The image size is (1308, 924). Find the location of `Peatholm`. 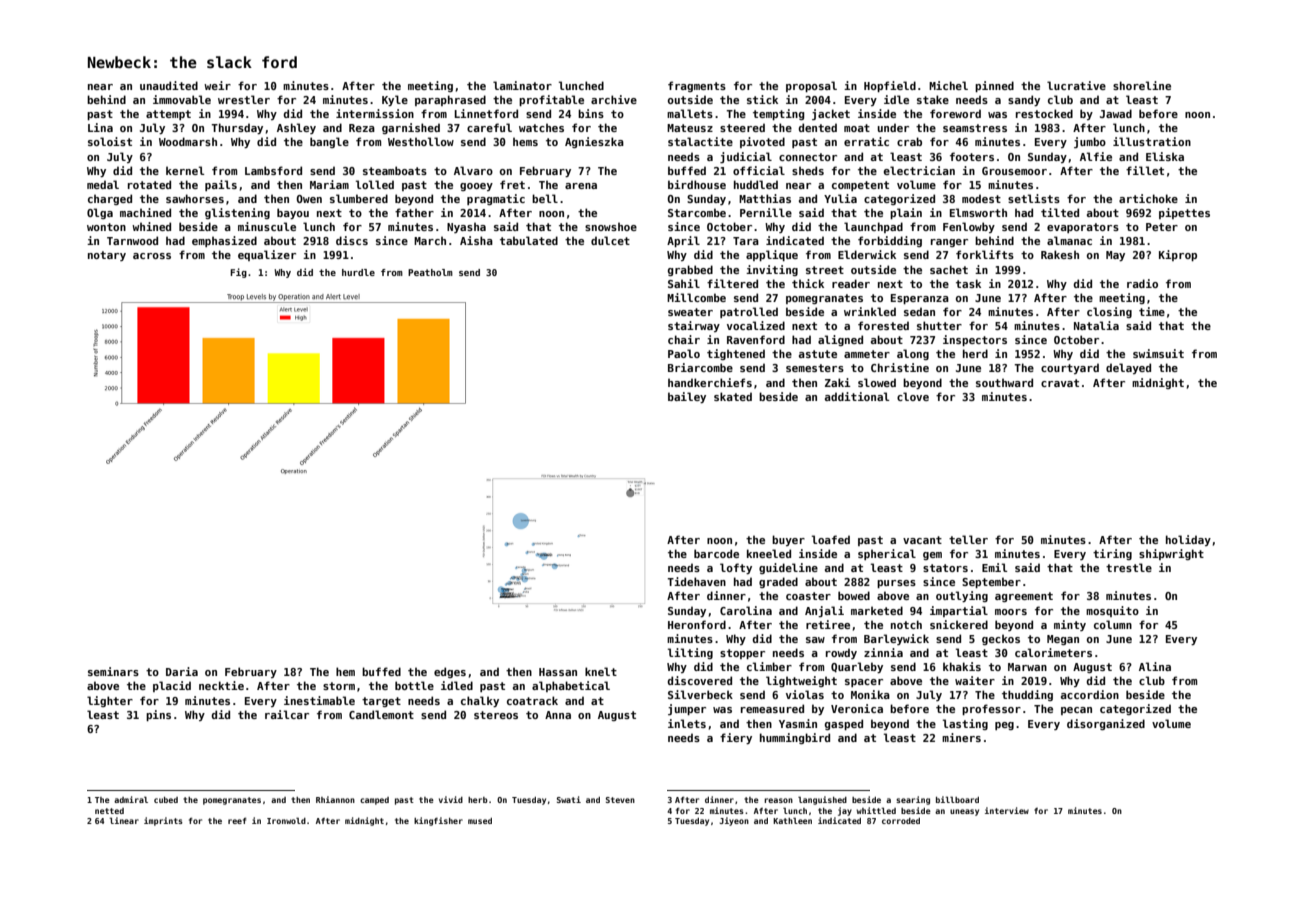

Peatholm is located at coordinates (430, 272).
